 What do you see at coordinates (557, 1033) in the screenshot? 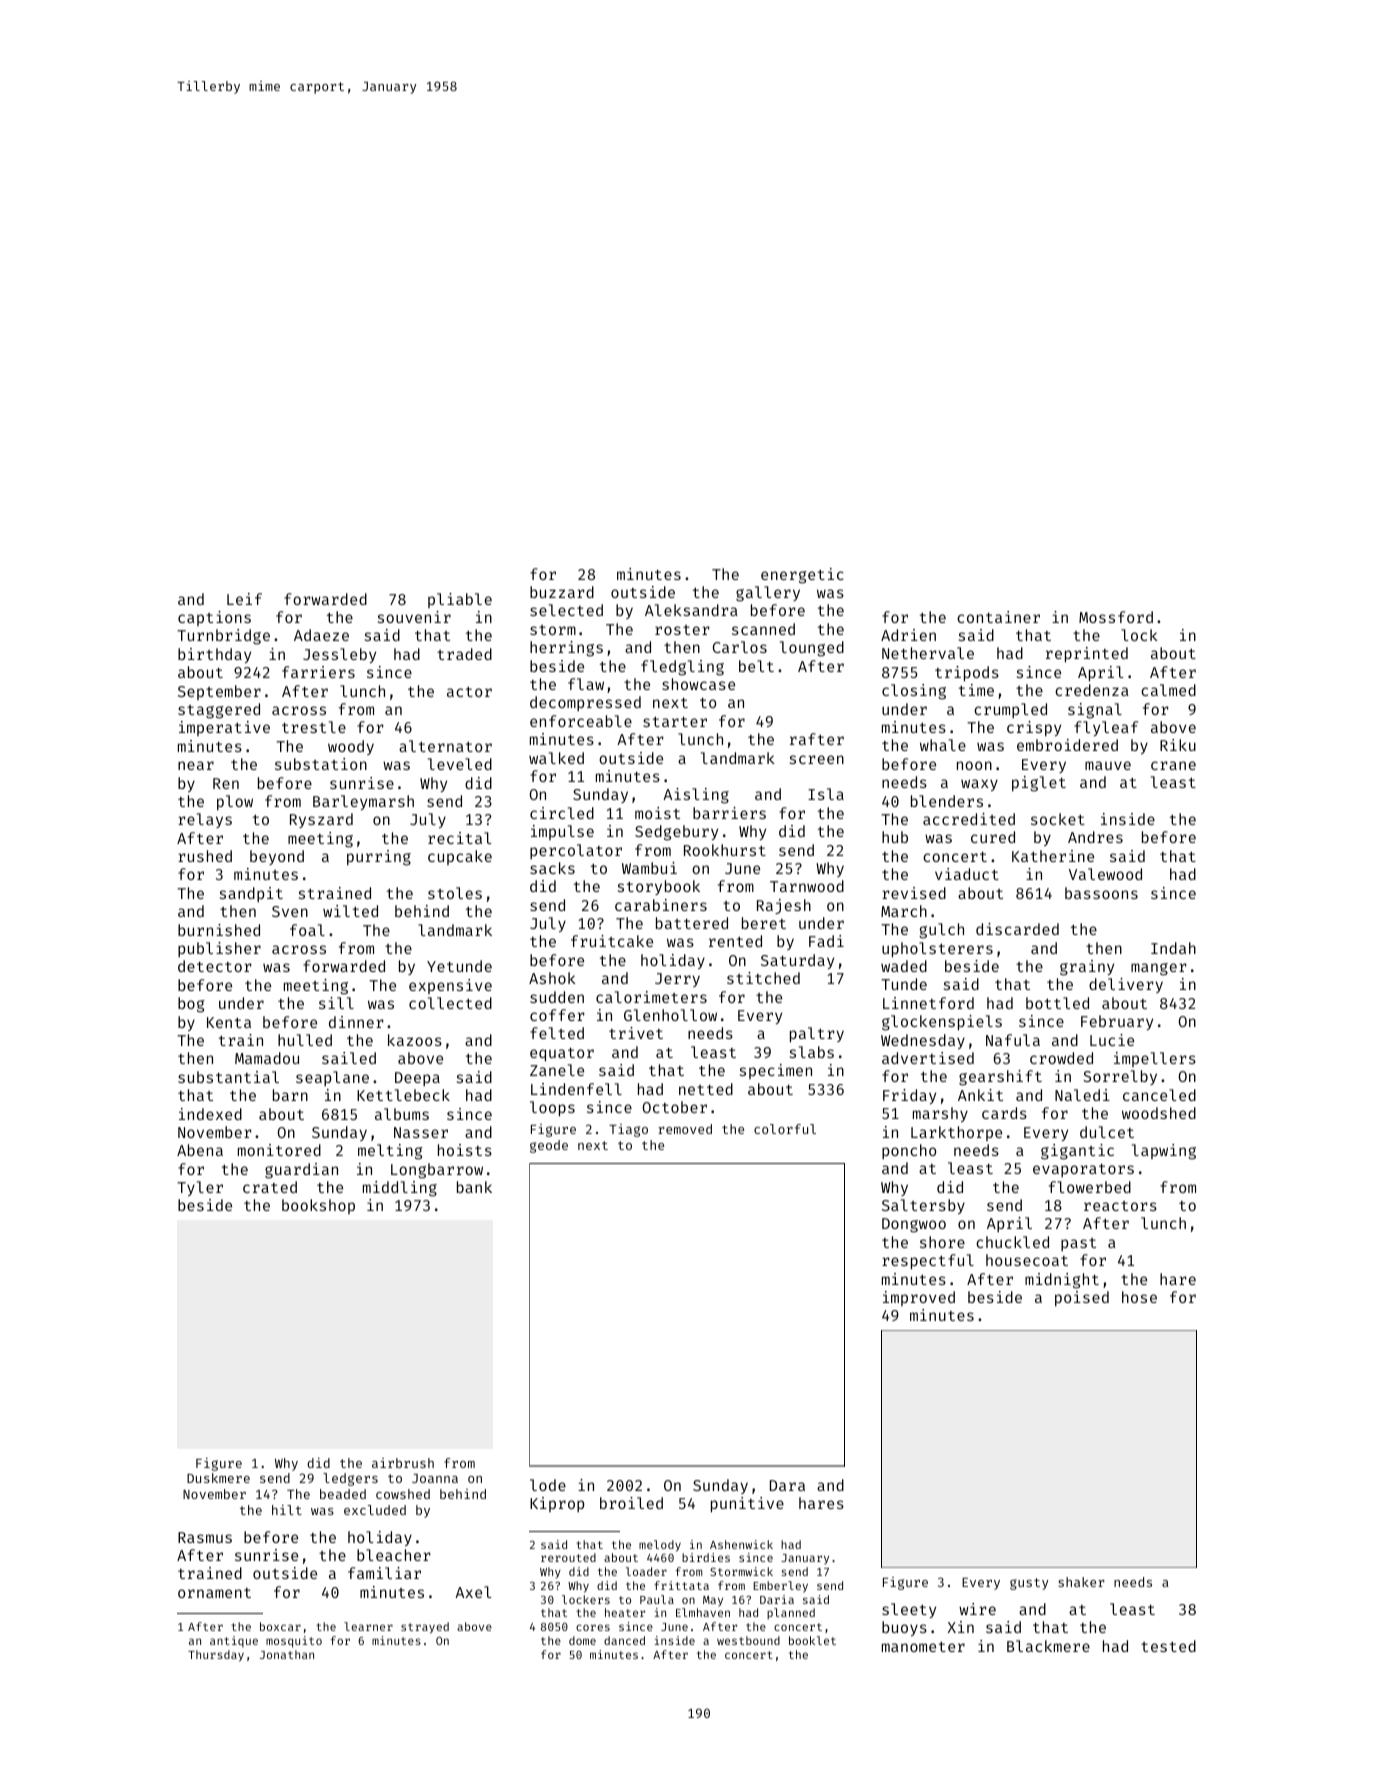
I see `felted` at bounding box center [557, 1033].
